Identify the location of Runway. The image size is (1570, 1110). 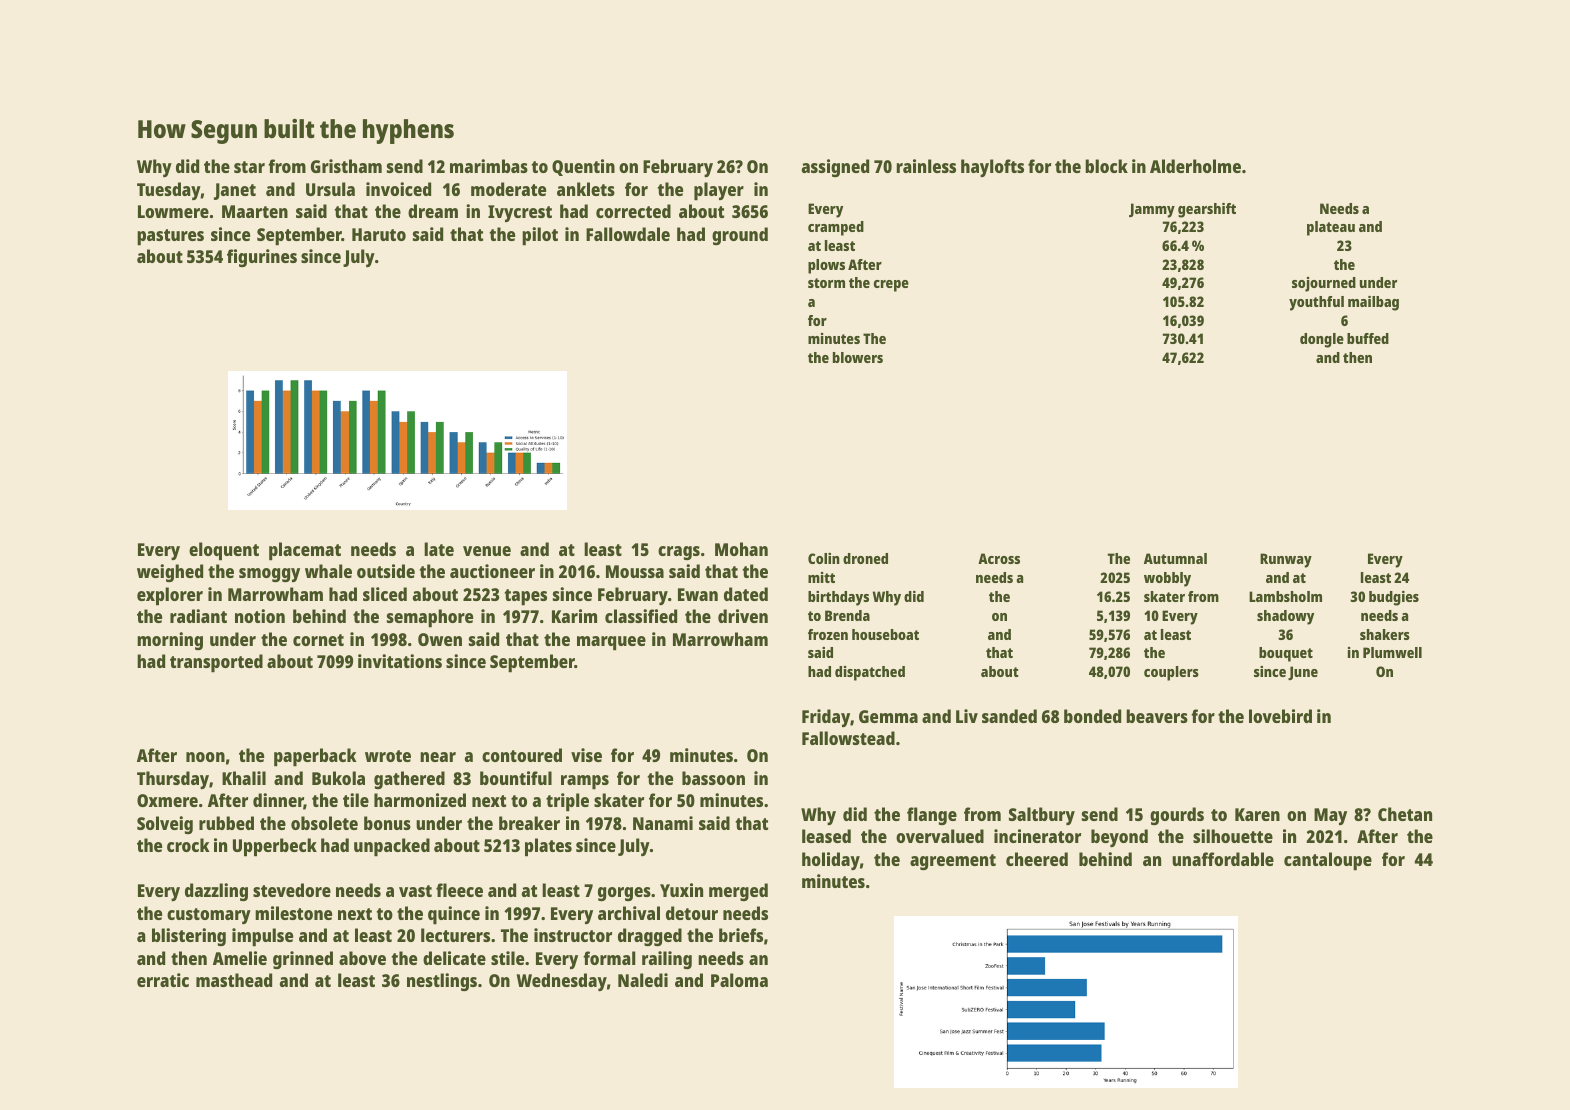
(1286, 560).
